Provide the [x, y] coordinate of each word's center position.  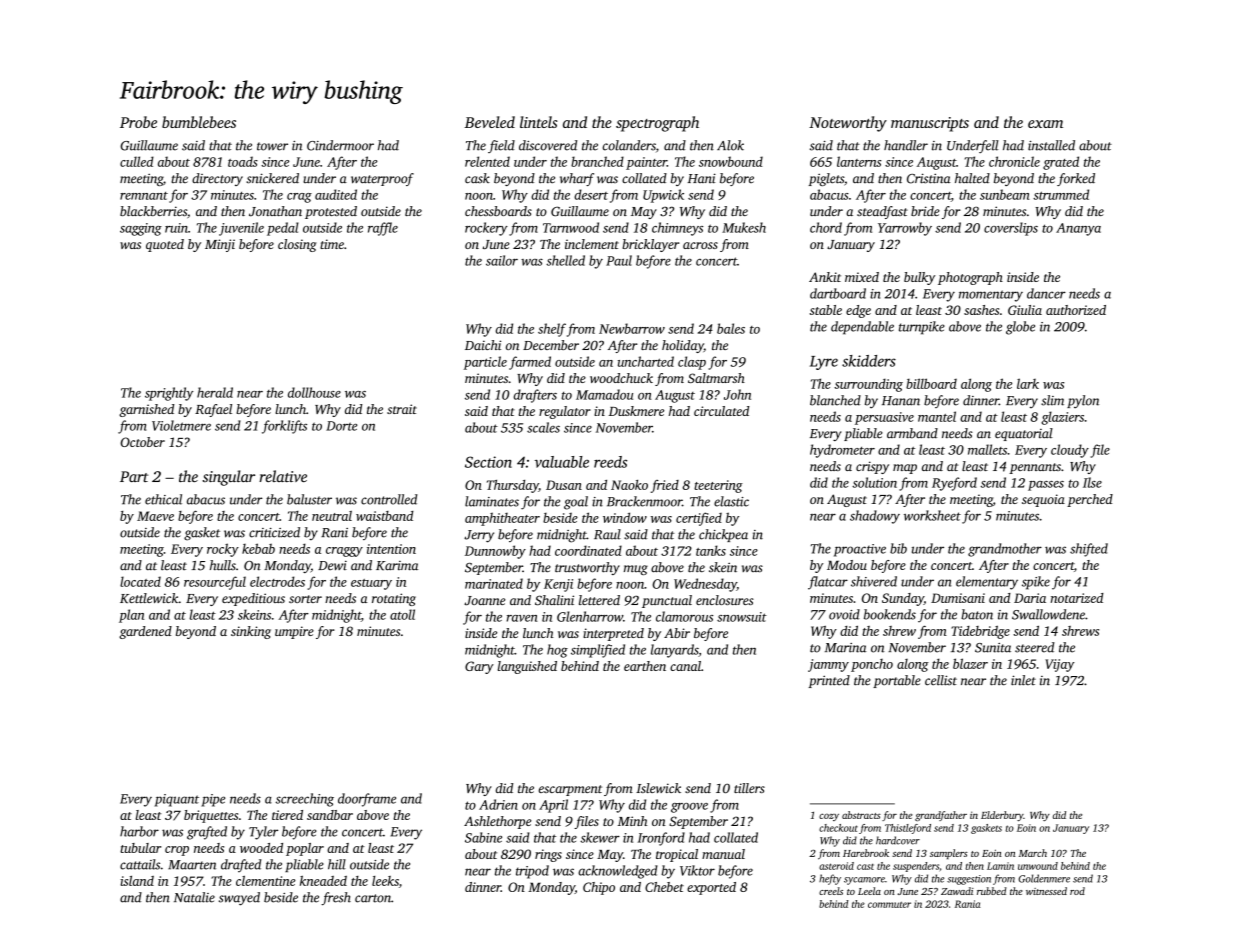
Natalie [194, 897]
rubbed [992, 891]
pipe [213, 800]
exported [711, 888]
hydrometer [842, 451]
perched [1090, 500]
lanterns [859, 161]
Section [488, 462]
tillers [749, 788]
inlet [1023, 680]
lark [1028, 383]
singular [228, 478]
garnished [146, 410]
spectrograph [657, 124]
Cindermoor [340, 145]
